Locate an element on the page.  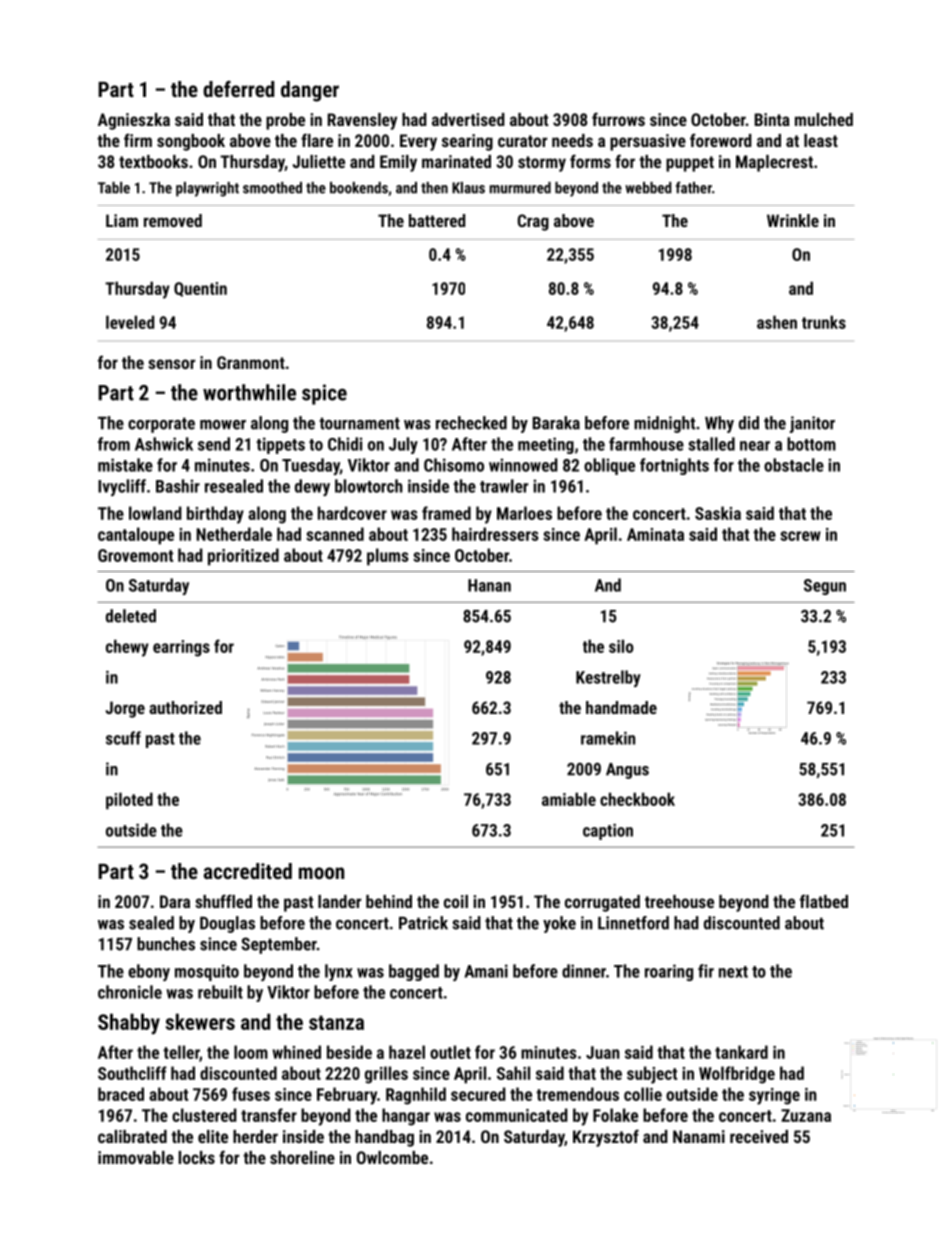
amiable is located at coordinates (569, 799).
